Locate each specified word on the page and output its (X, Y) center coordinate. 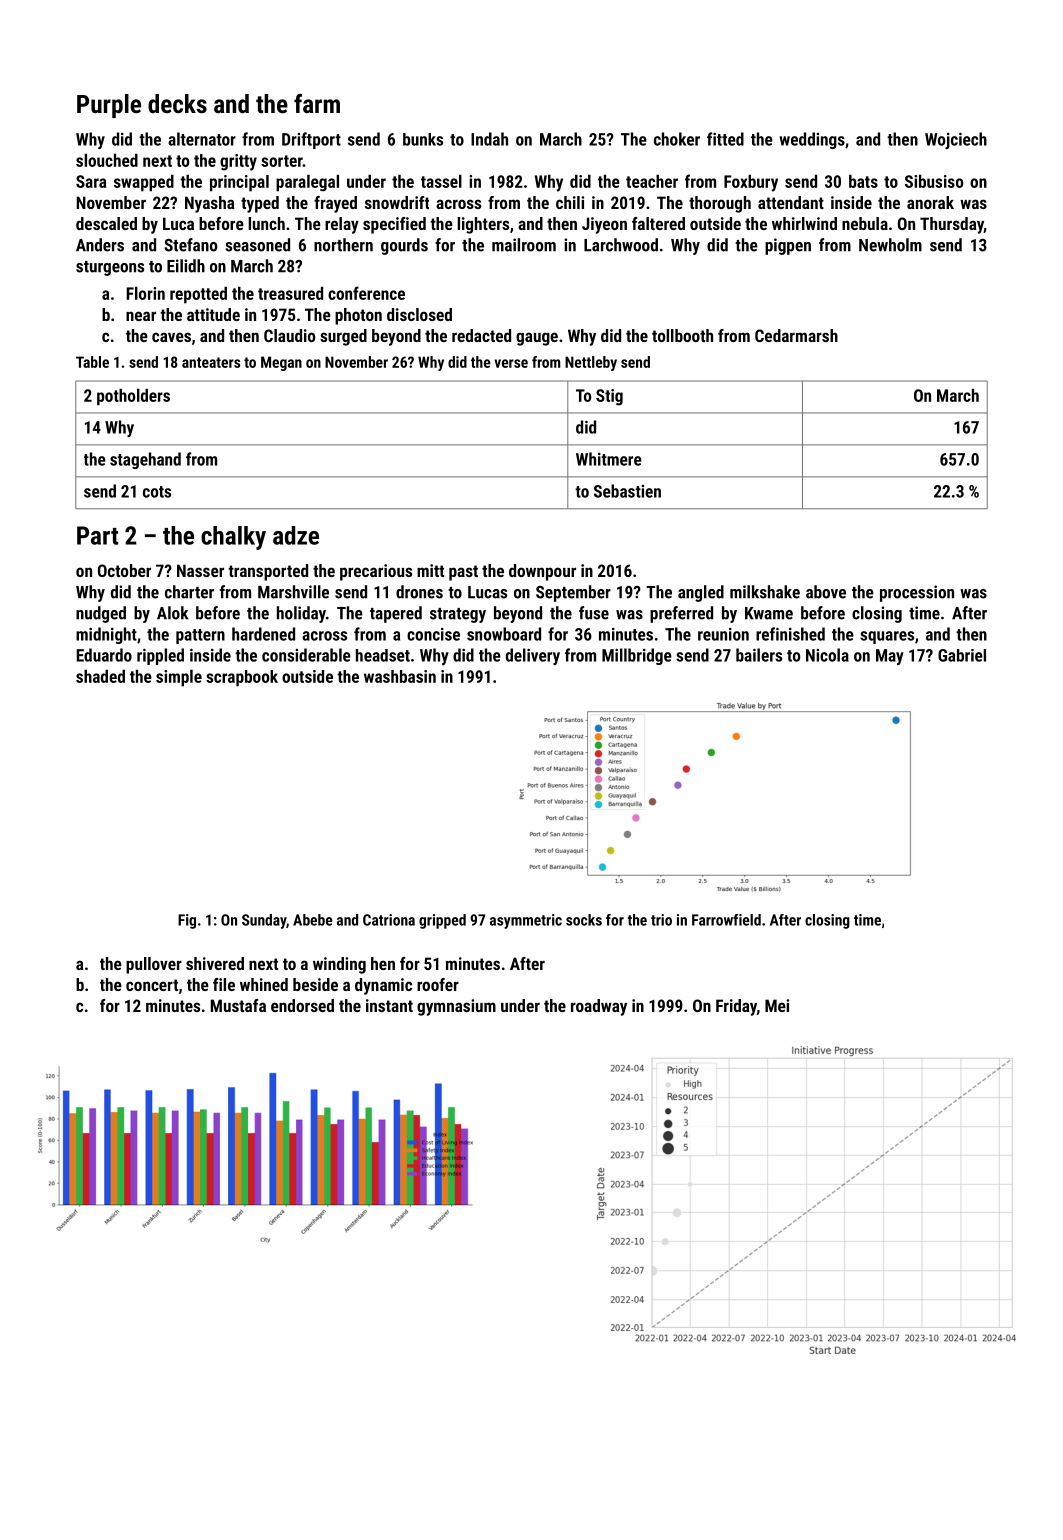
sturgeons (110, 268)
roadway (599, 1007)
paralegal (307, 183)
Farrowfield (726, 920)
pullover (154, 965)
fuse (594, 613)
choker (677, 139)
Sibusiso (934, 181)
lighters (483, 225)
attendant (791, 202)
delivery (533, 656)
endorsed (302, 1005)
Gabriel (962, 655)
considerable (306, 655)
